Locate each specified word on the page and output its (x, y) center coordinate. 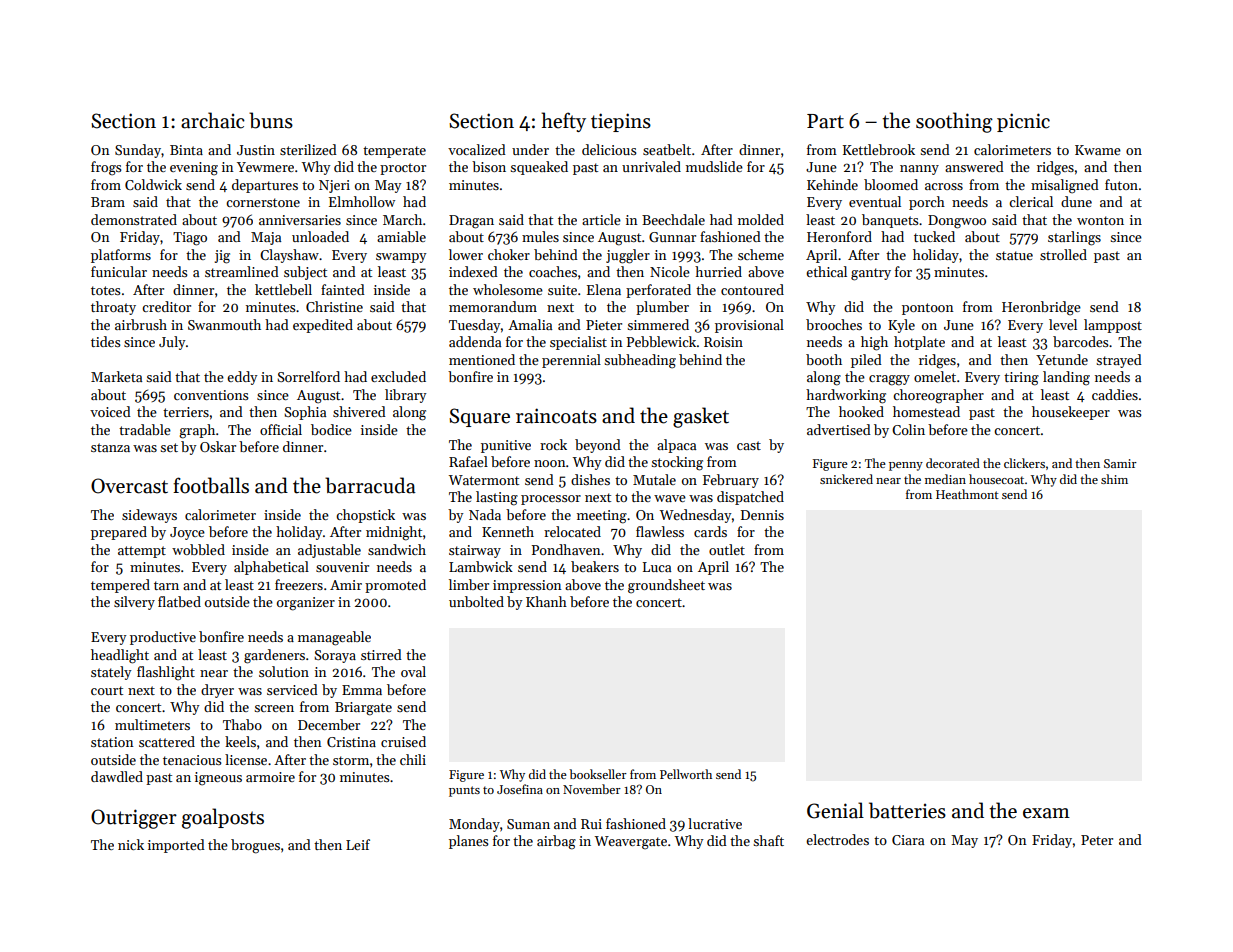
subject (305, 273)
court (107, 690)
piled (866, 361)
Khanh (546, 601)
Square (479, 417)
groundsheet (666, 586)
